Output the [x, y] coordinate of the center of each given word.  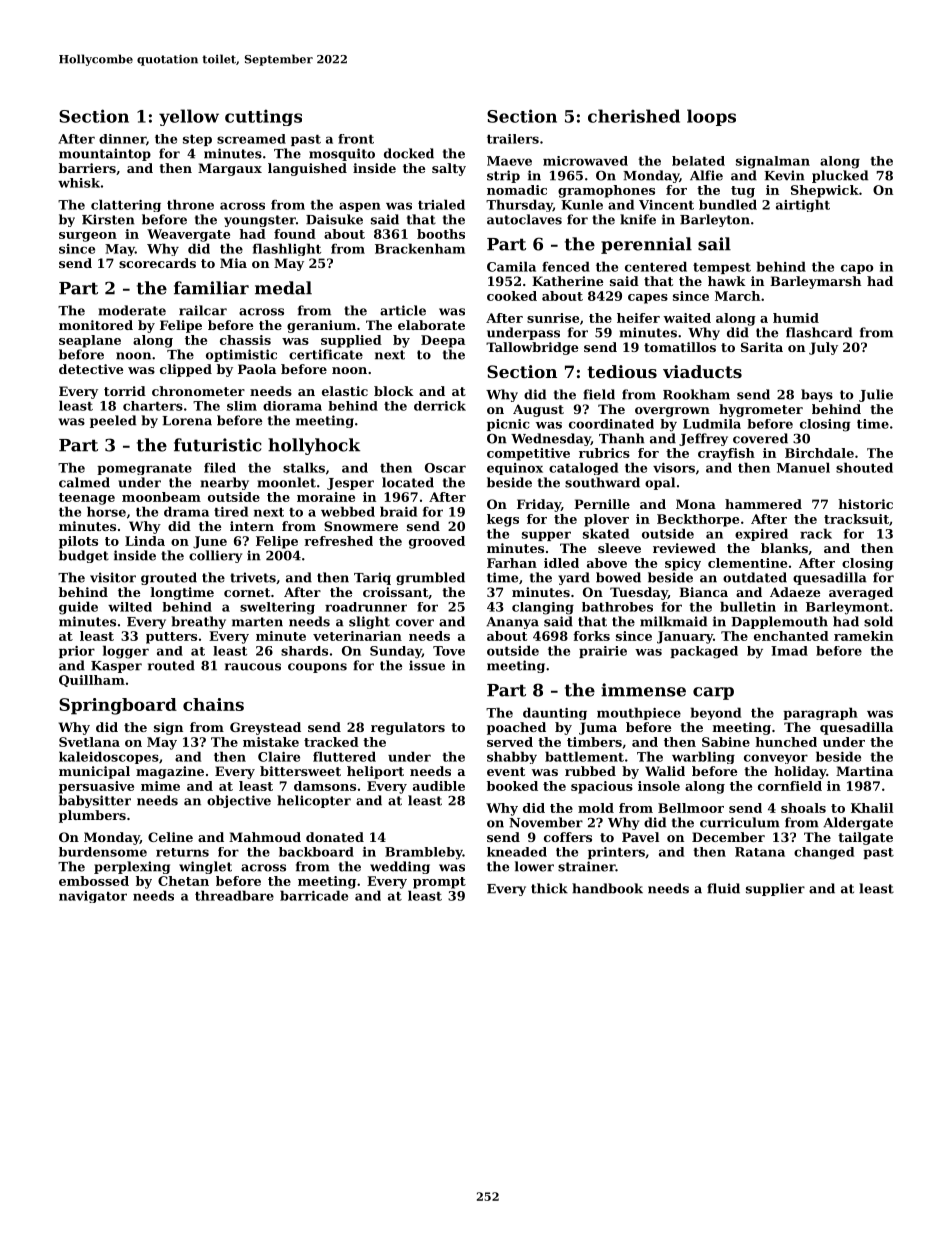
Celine [170, 837]
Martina [864, 771]
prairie [603, 652]
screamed [251, 139]
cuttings [263, 117]
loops [711, 117]
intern [252, 526]
